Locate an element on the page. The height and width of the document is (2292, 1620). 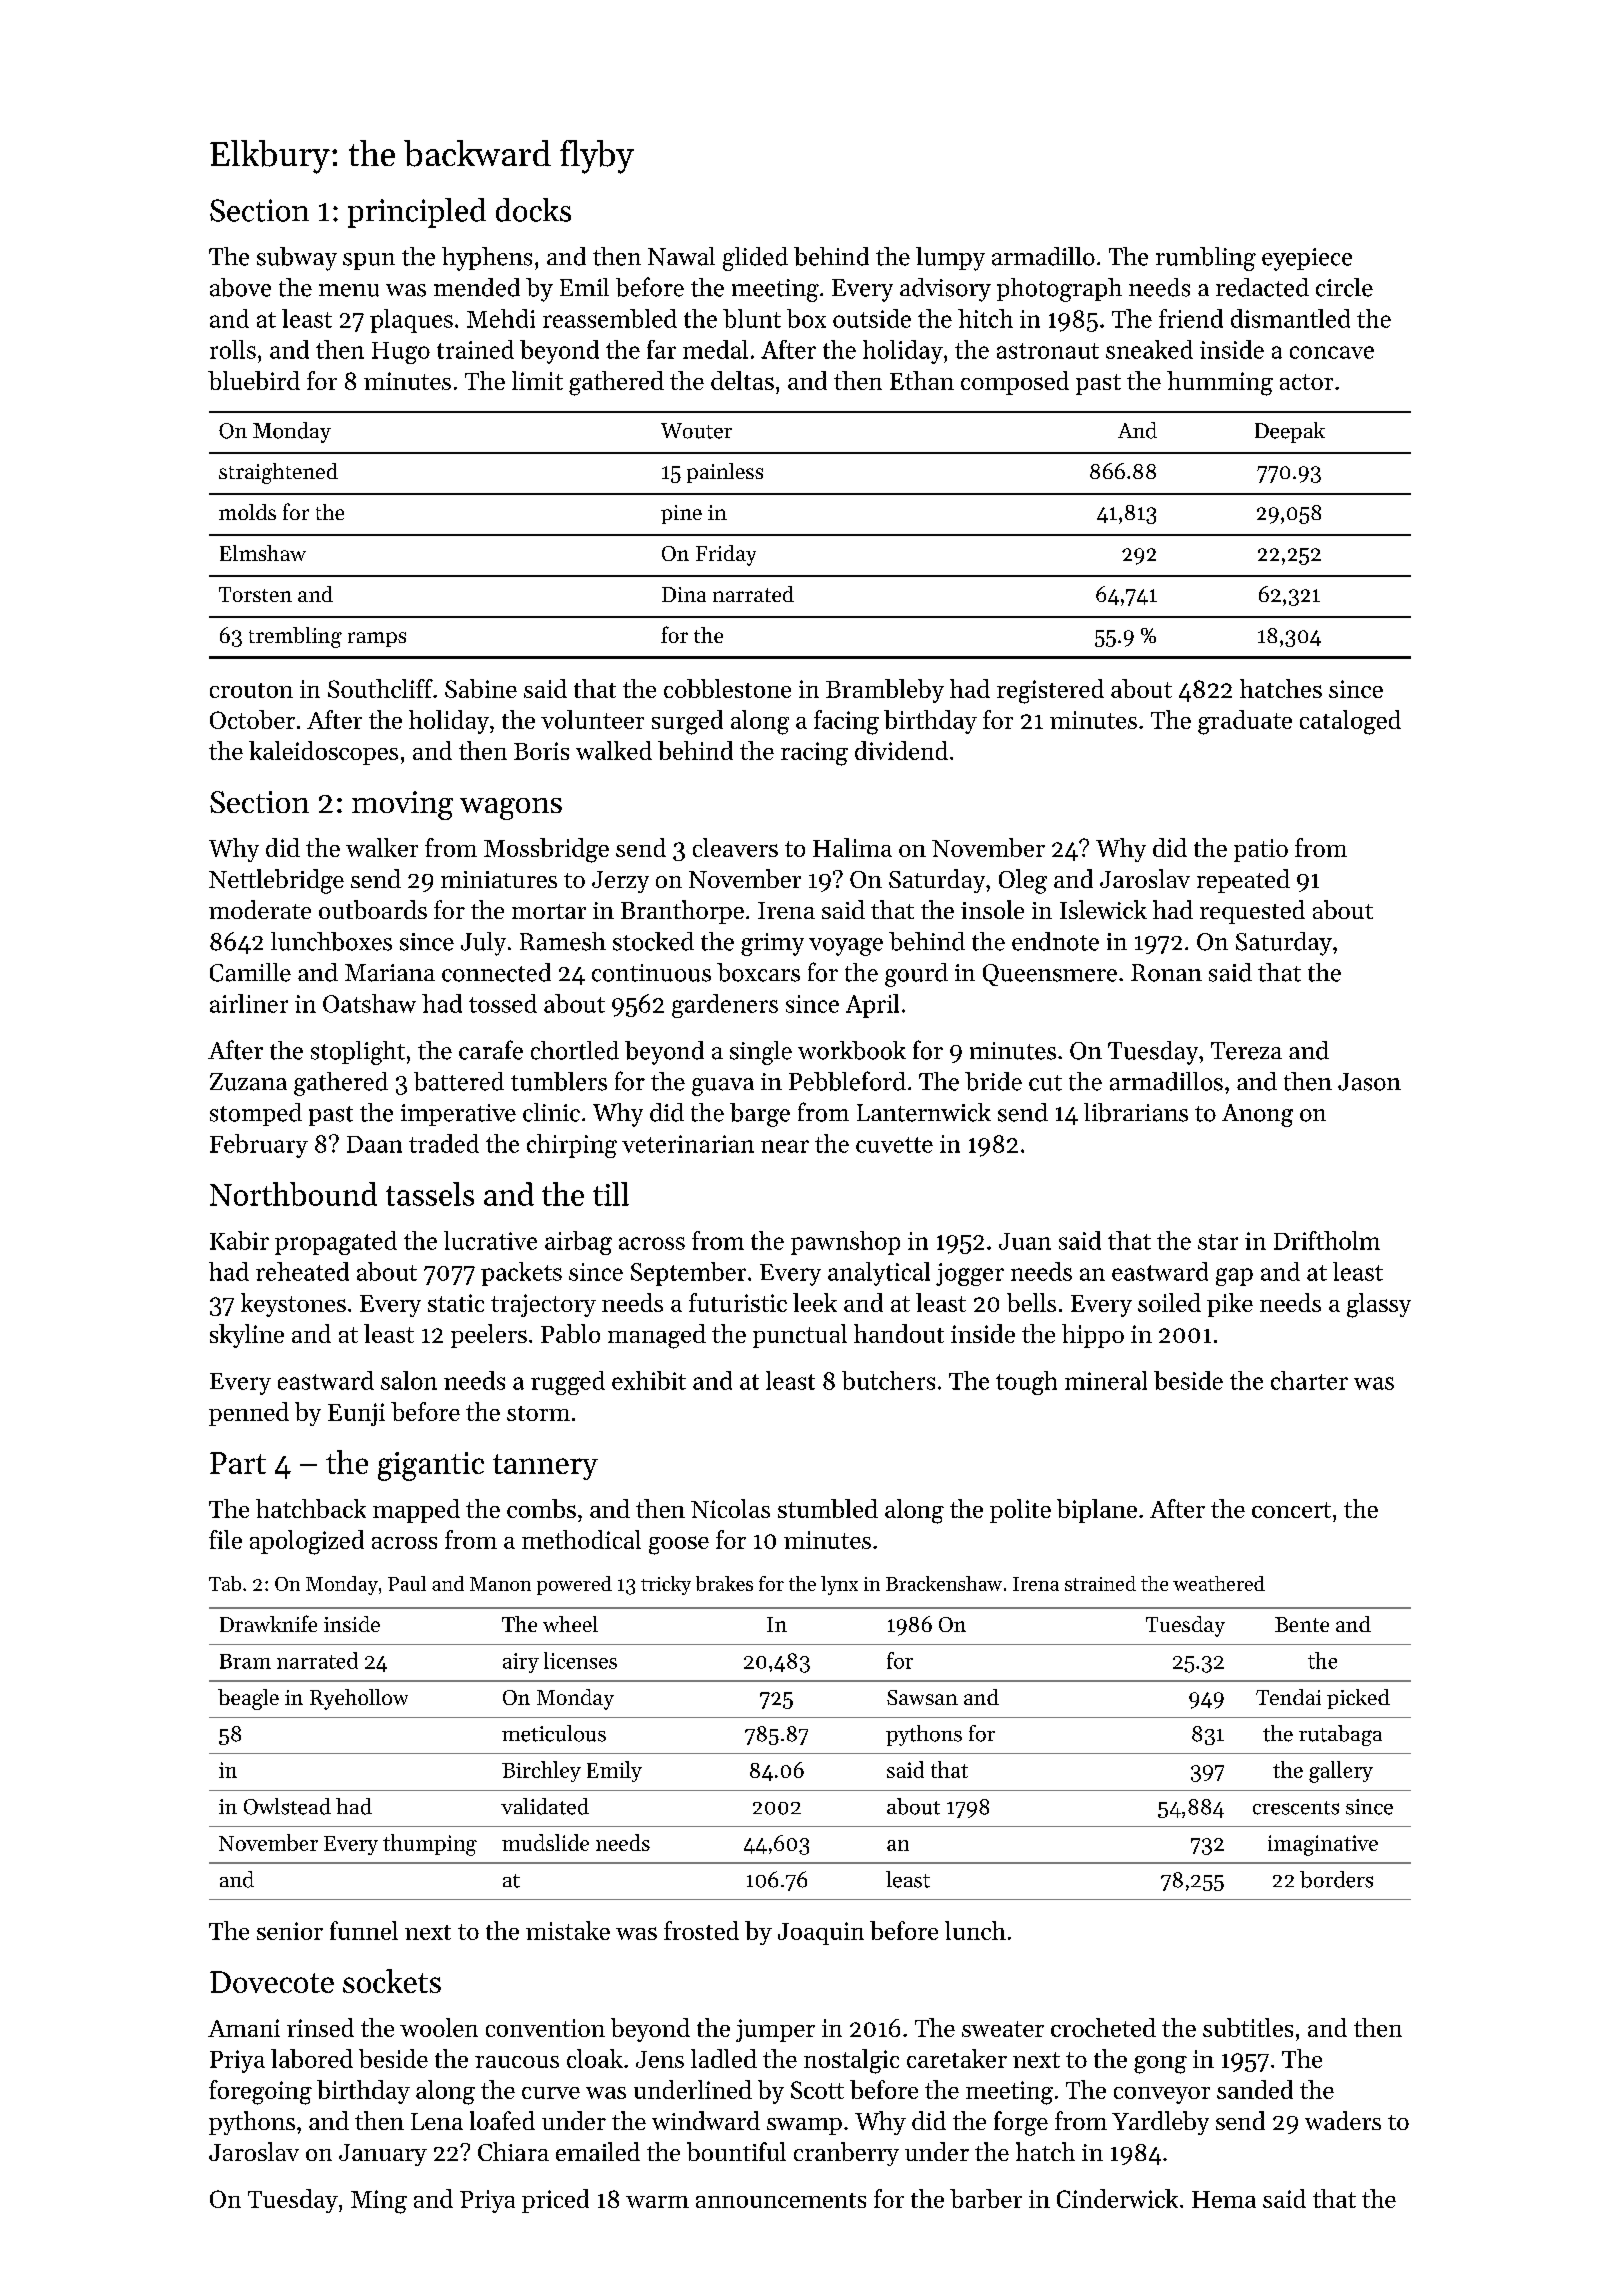
soiled is located at coordinates (1169, 1302).
